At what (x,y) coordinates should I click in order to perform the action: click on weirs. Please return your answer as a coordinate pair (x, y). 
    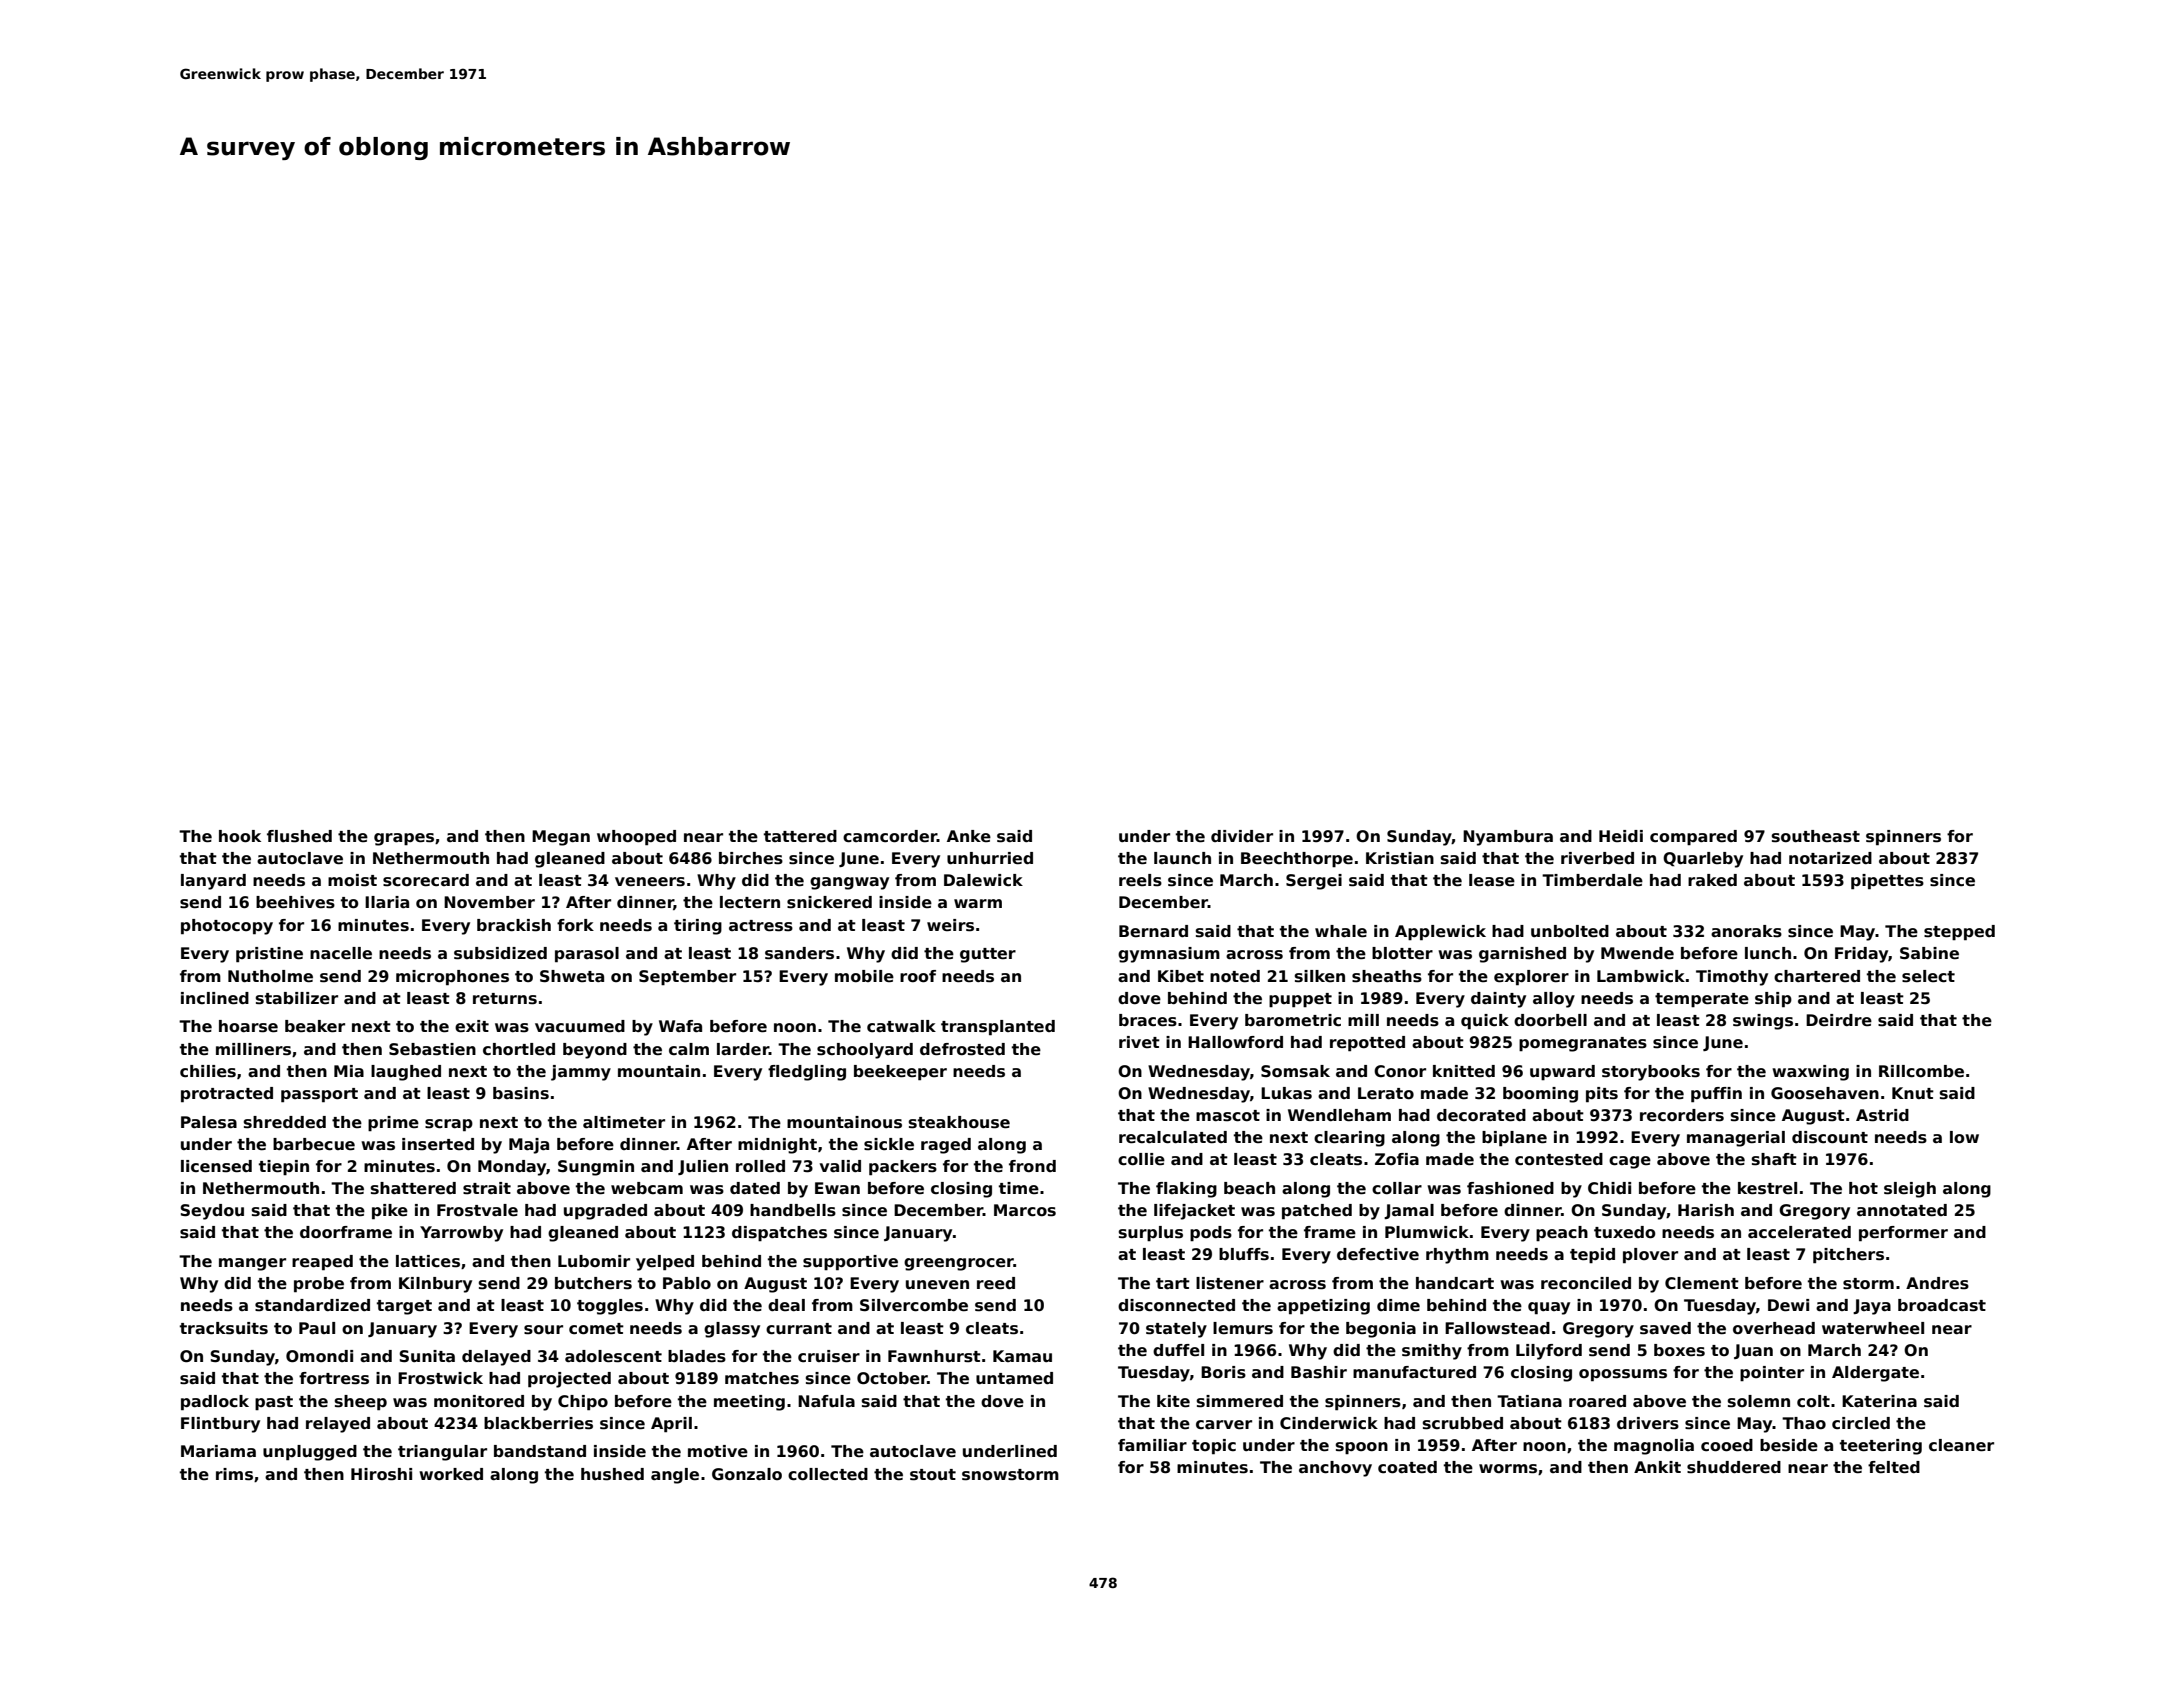
    Looking at the image, I should click on (950, 925).
